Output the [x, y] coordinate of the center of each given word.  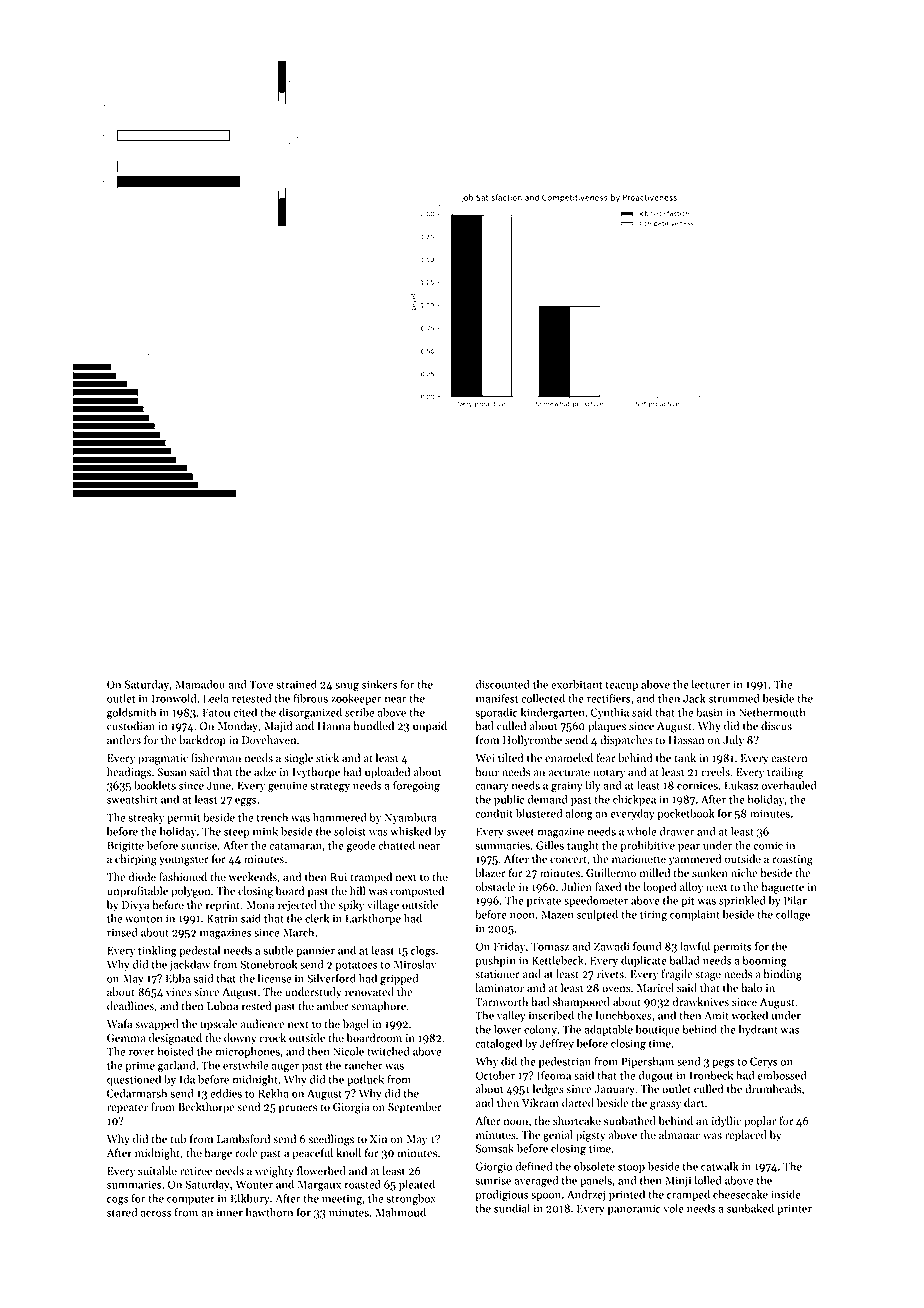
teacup [622, 686]
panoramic [634, 1209]
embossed [782, 1075]
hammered [339, 817]
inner [230, 1212]
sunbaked [750, 1208]
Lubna [222, 1006]
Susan [172, 772]
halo [751, 988]
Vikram [540, 1103]
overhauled [788, 785]
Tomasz [550, 946]
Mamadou [200, 684]
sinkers [379, 684]
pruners [298, 1109]
